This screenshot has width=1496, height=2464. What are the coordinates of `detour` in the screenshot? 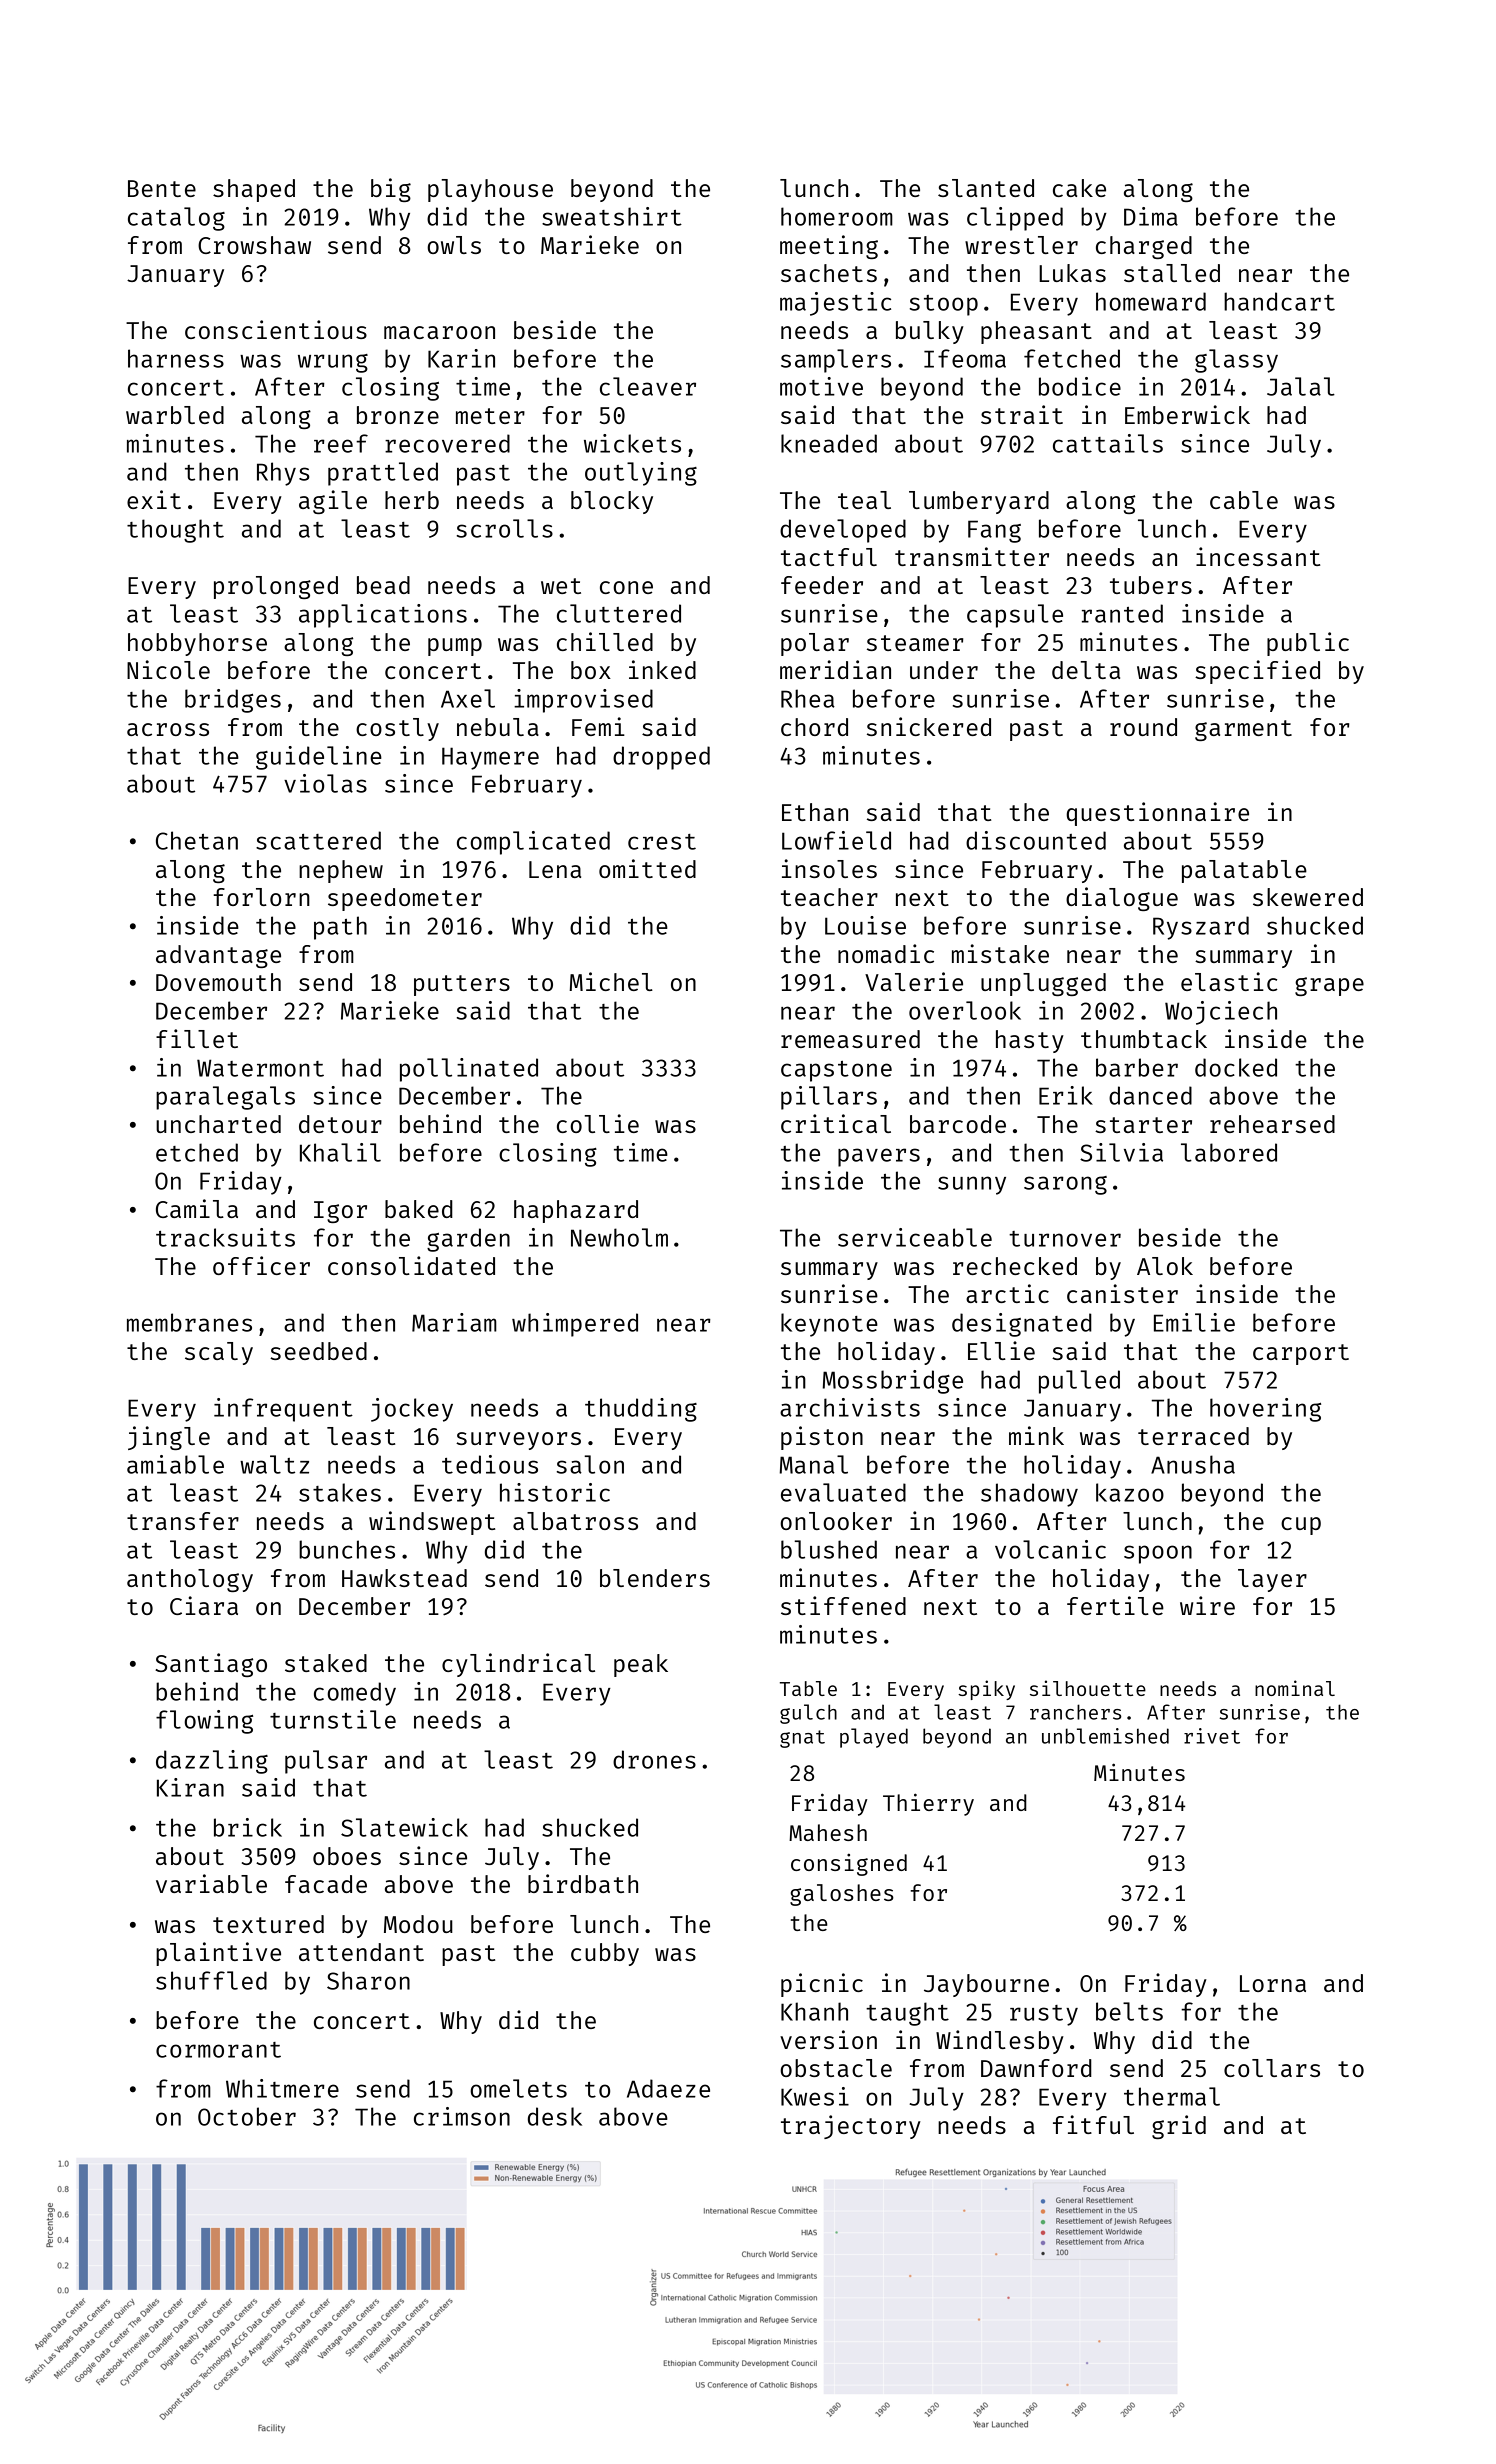 It's located at (340, 1124).
